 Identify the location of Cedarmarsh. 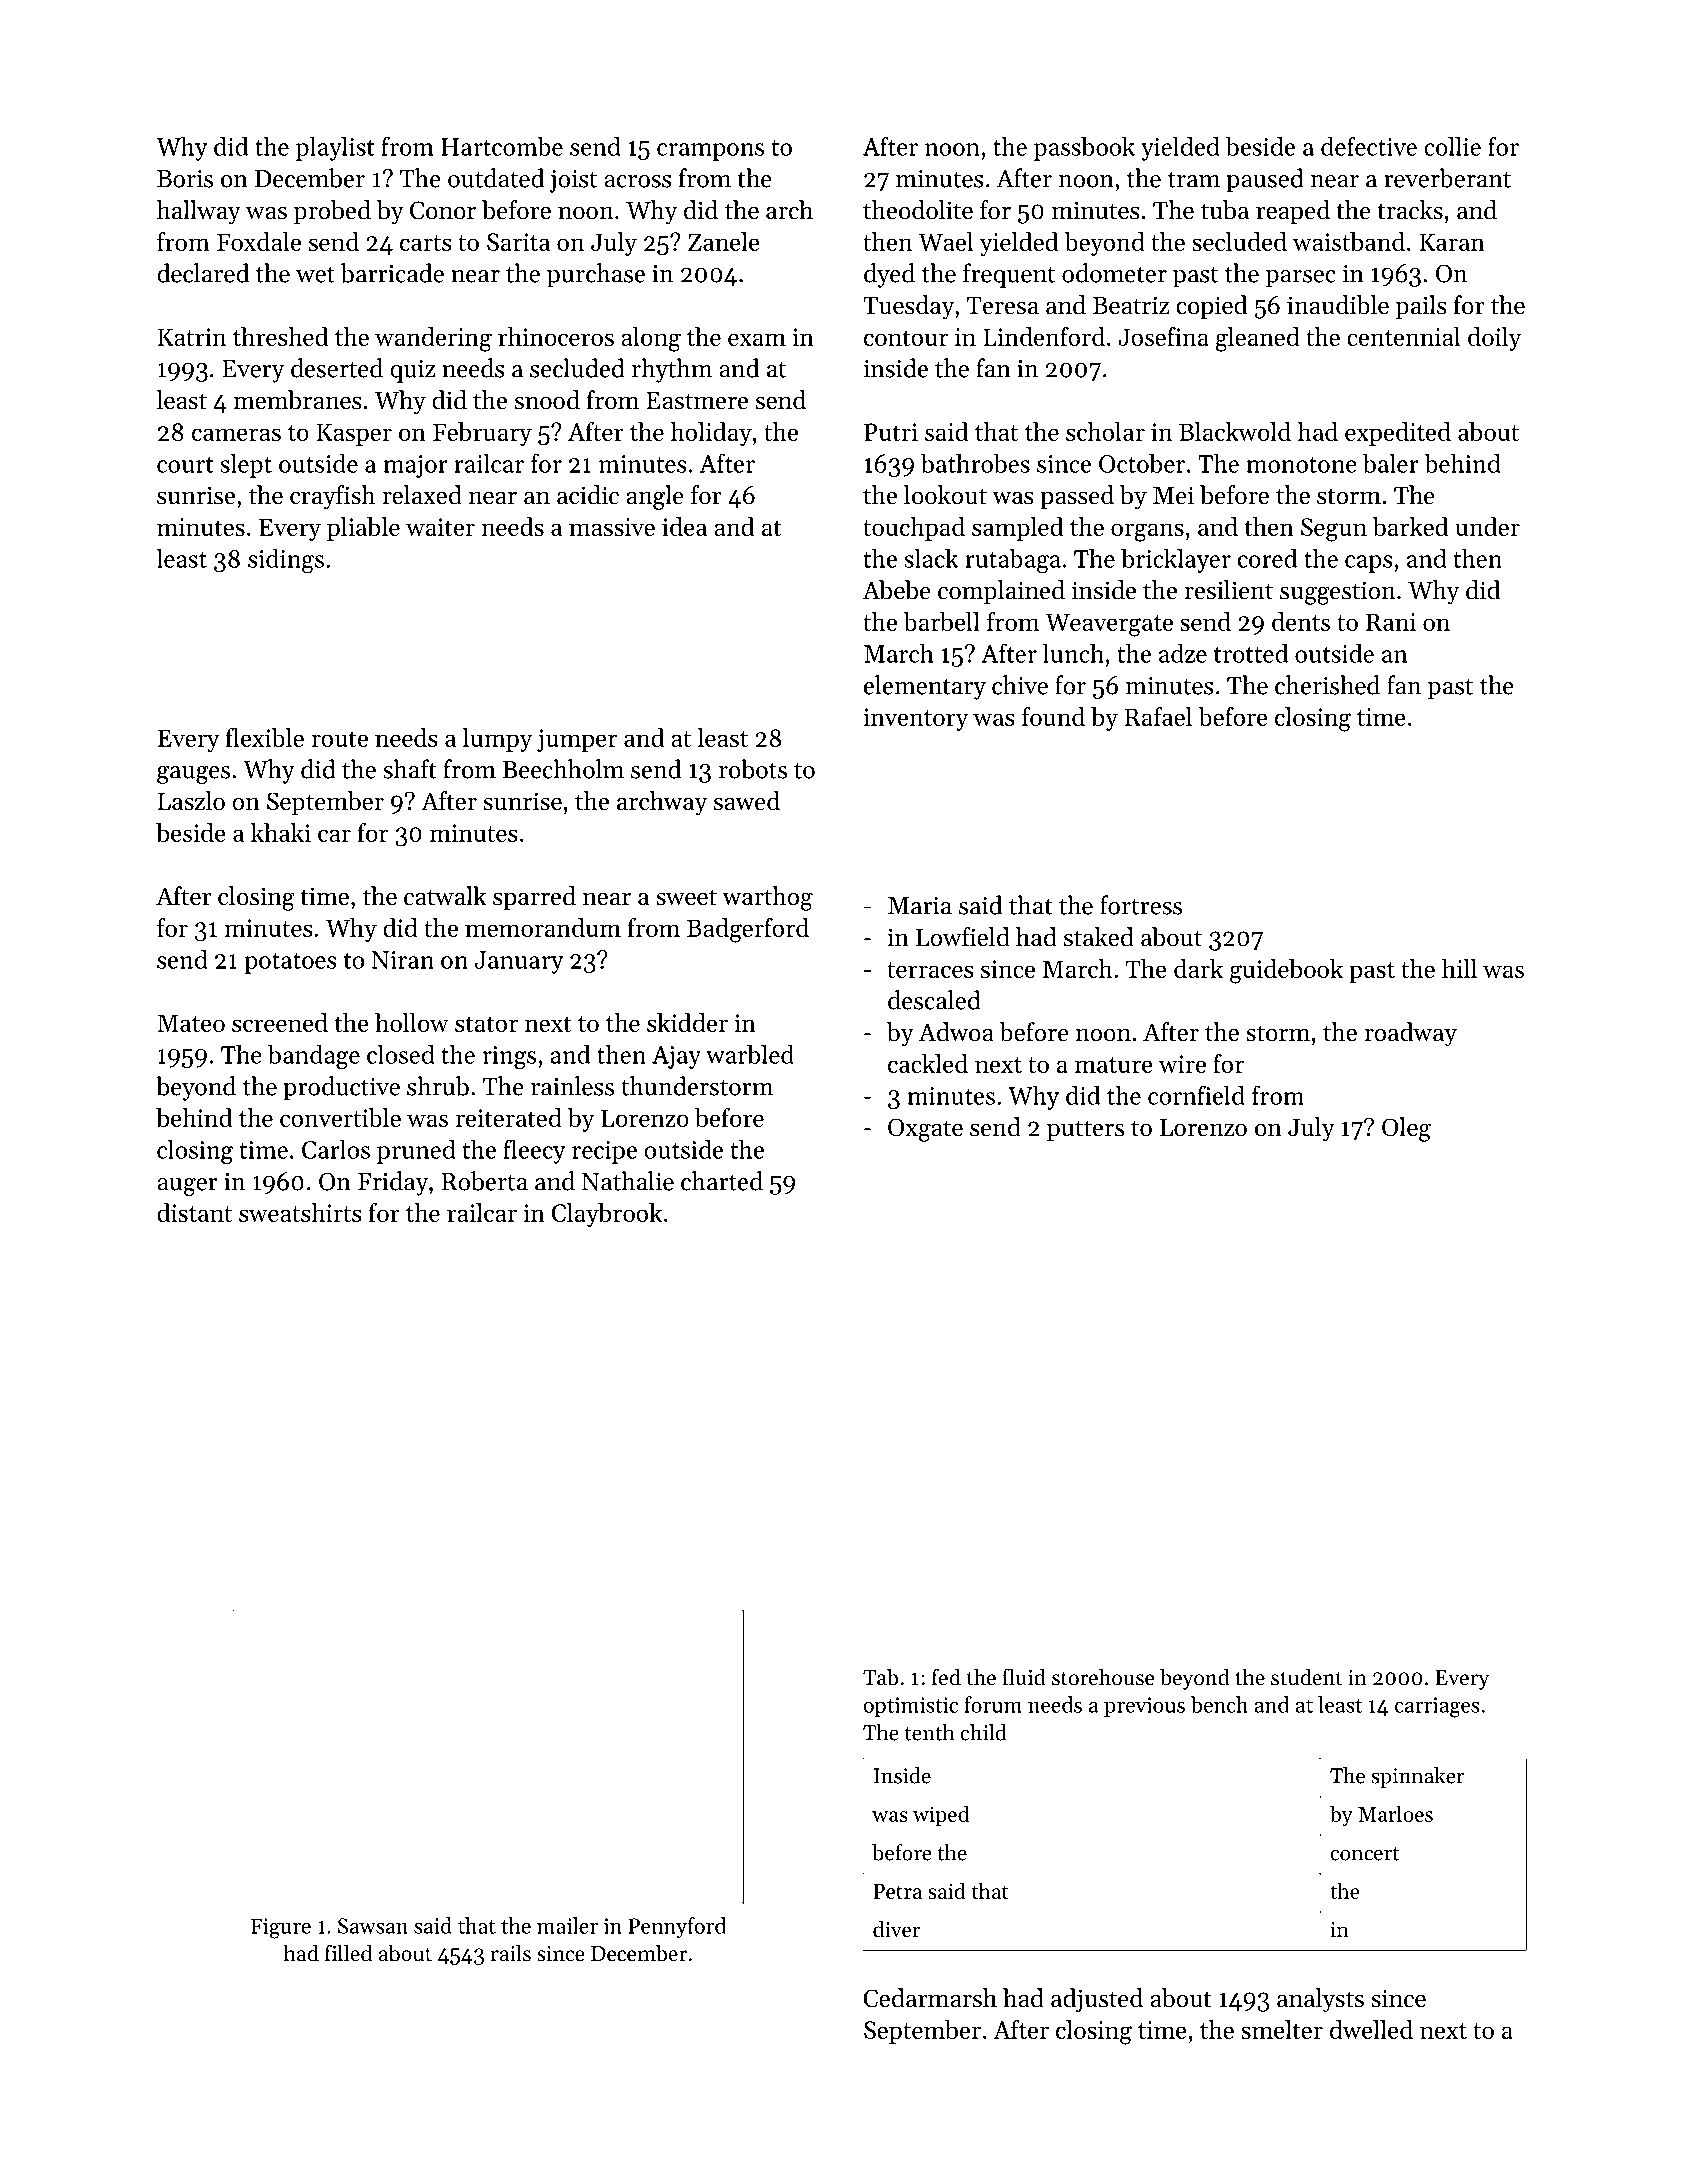
(930, 1998).
